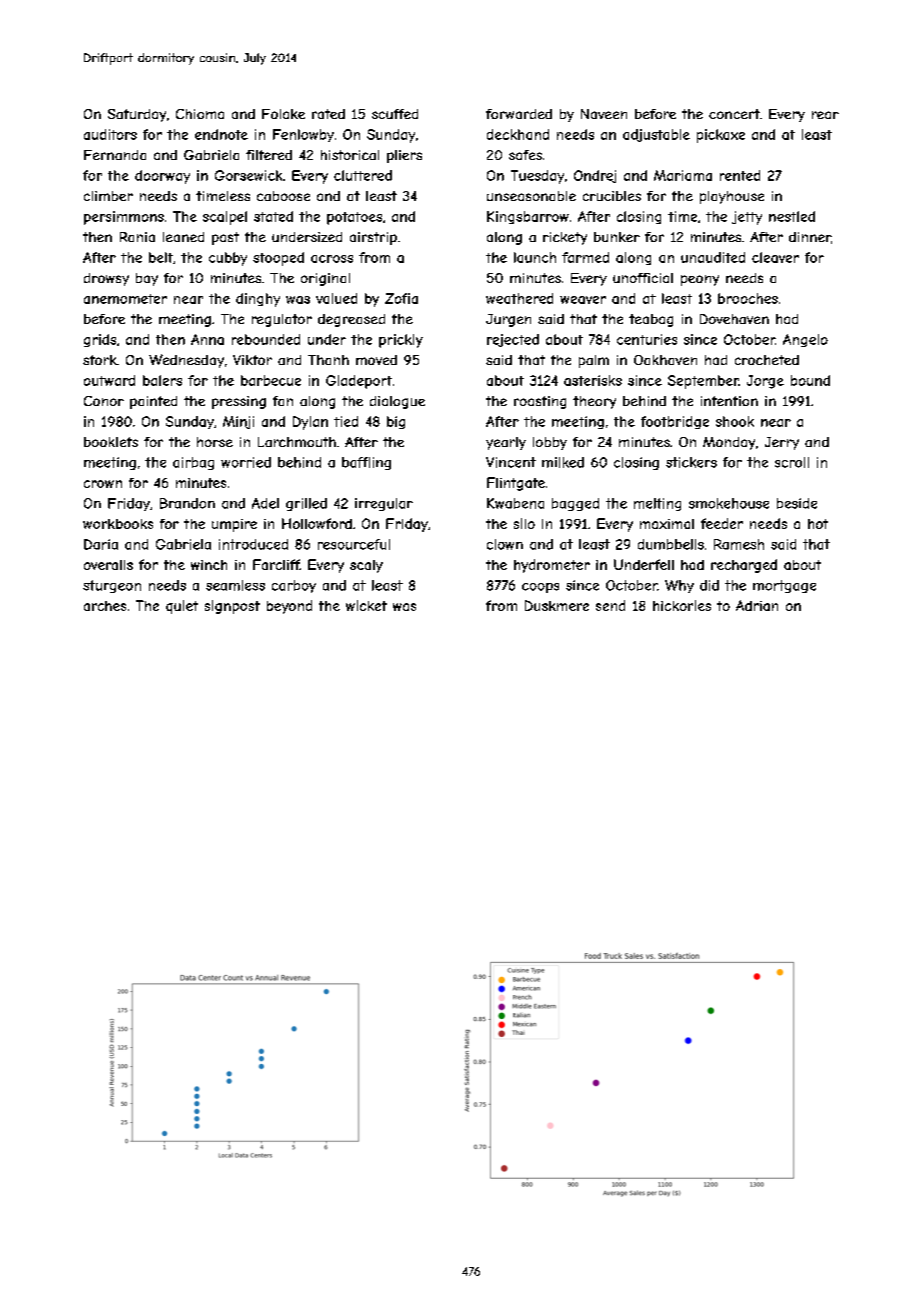 This screenshot has width=924, height=1314. I want to click on wicket, so click(366, 605).
